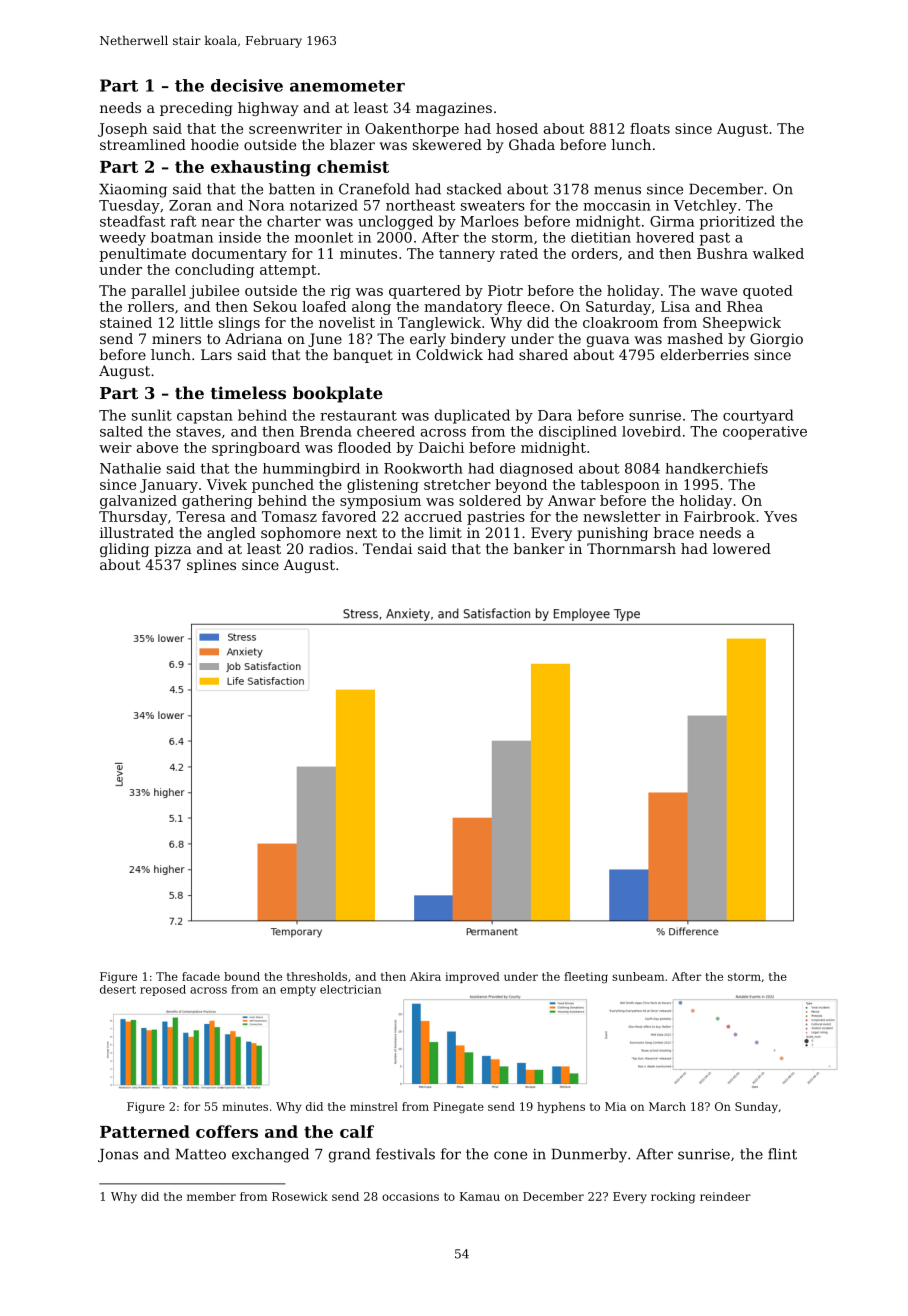  I want to click on floats, so click(650, 128).
